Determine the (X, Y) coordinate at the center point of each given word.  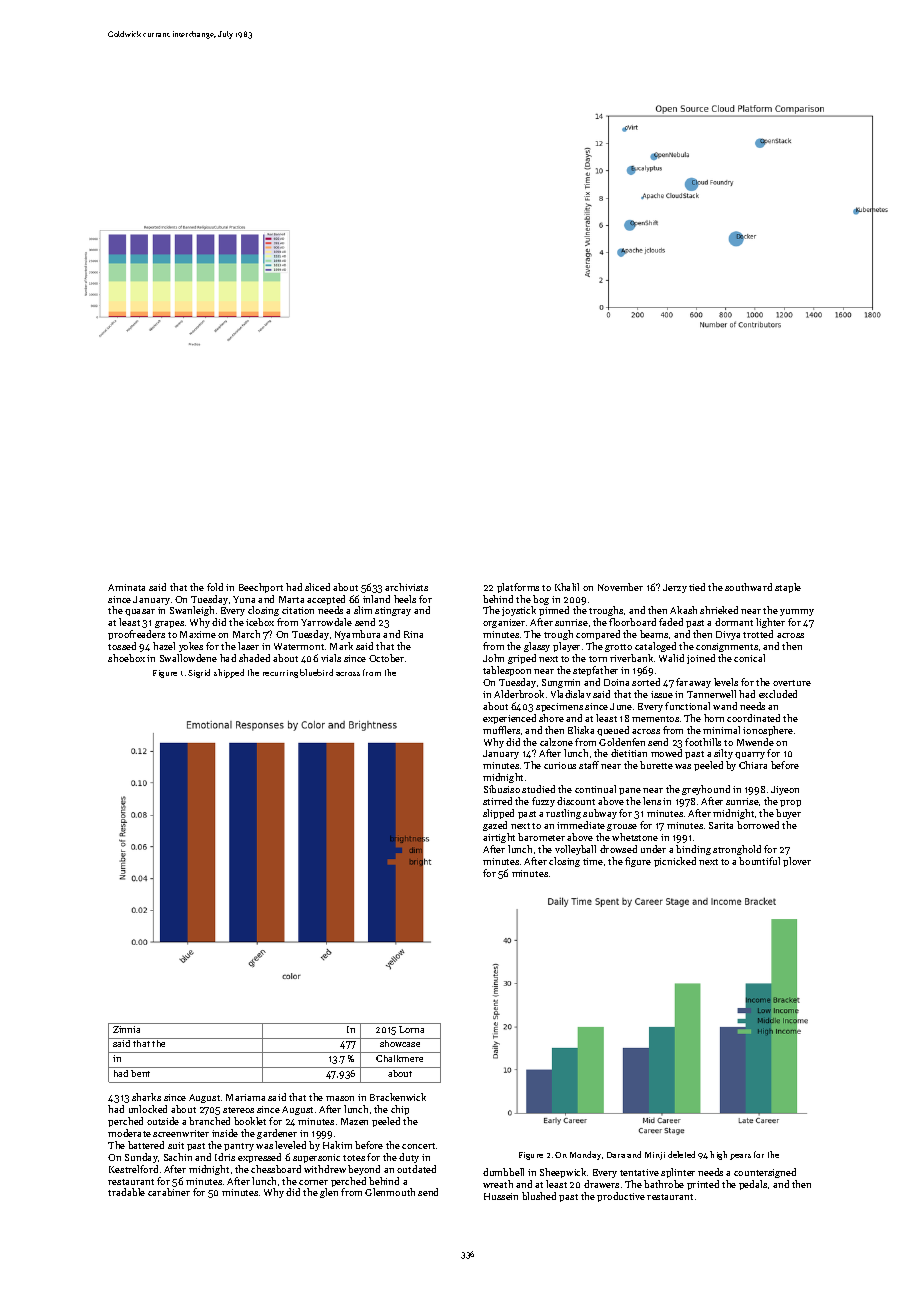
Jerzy (675, 588)
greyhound (706, 790)
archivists (406, 587)
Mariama (245, 1097)
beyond (364, 1170)
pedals (753, 1185)
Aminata (126, 587)
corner (313, 1182)
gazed (495, 826)
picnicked (675, 862)
